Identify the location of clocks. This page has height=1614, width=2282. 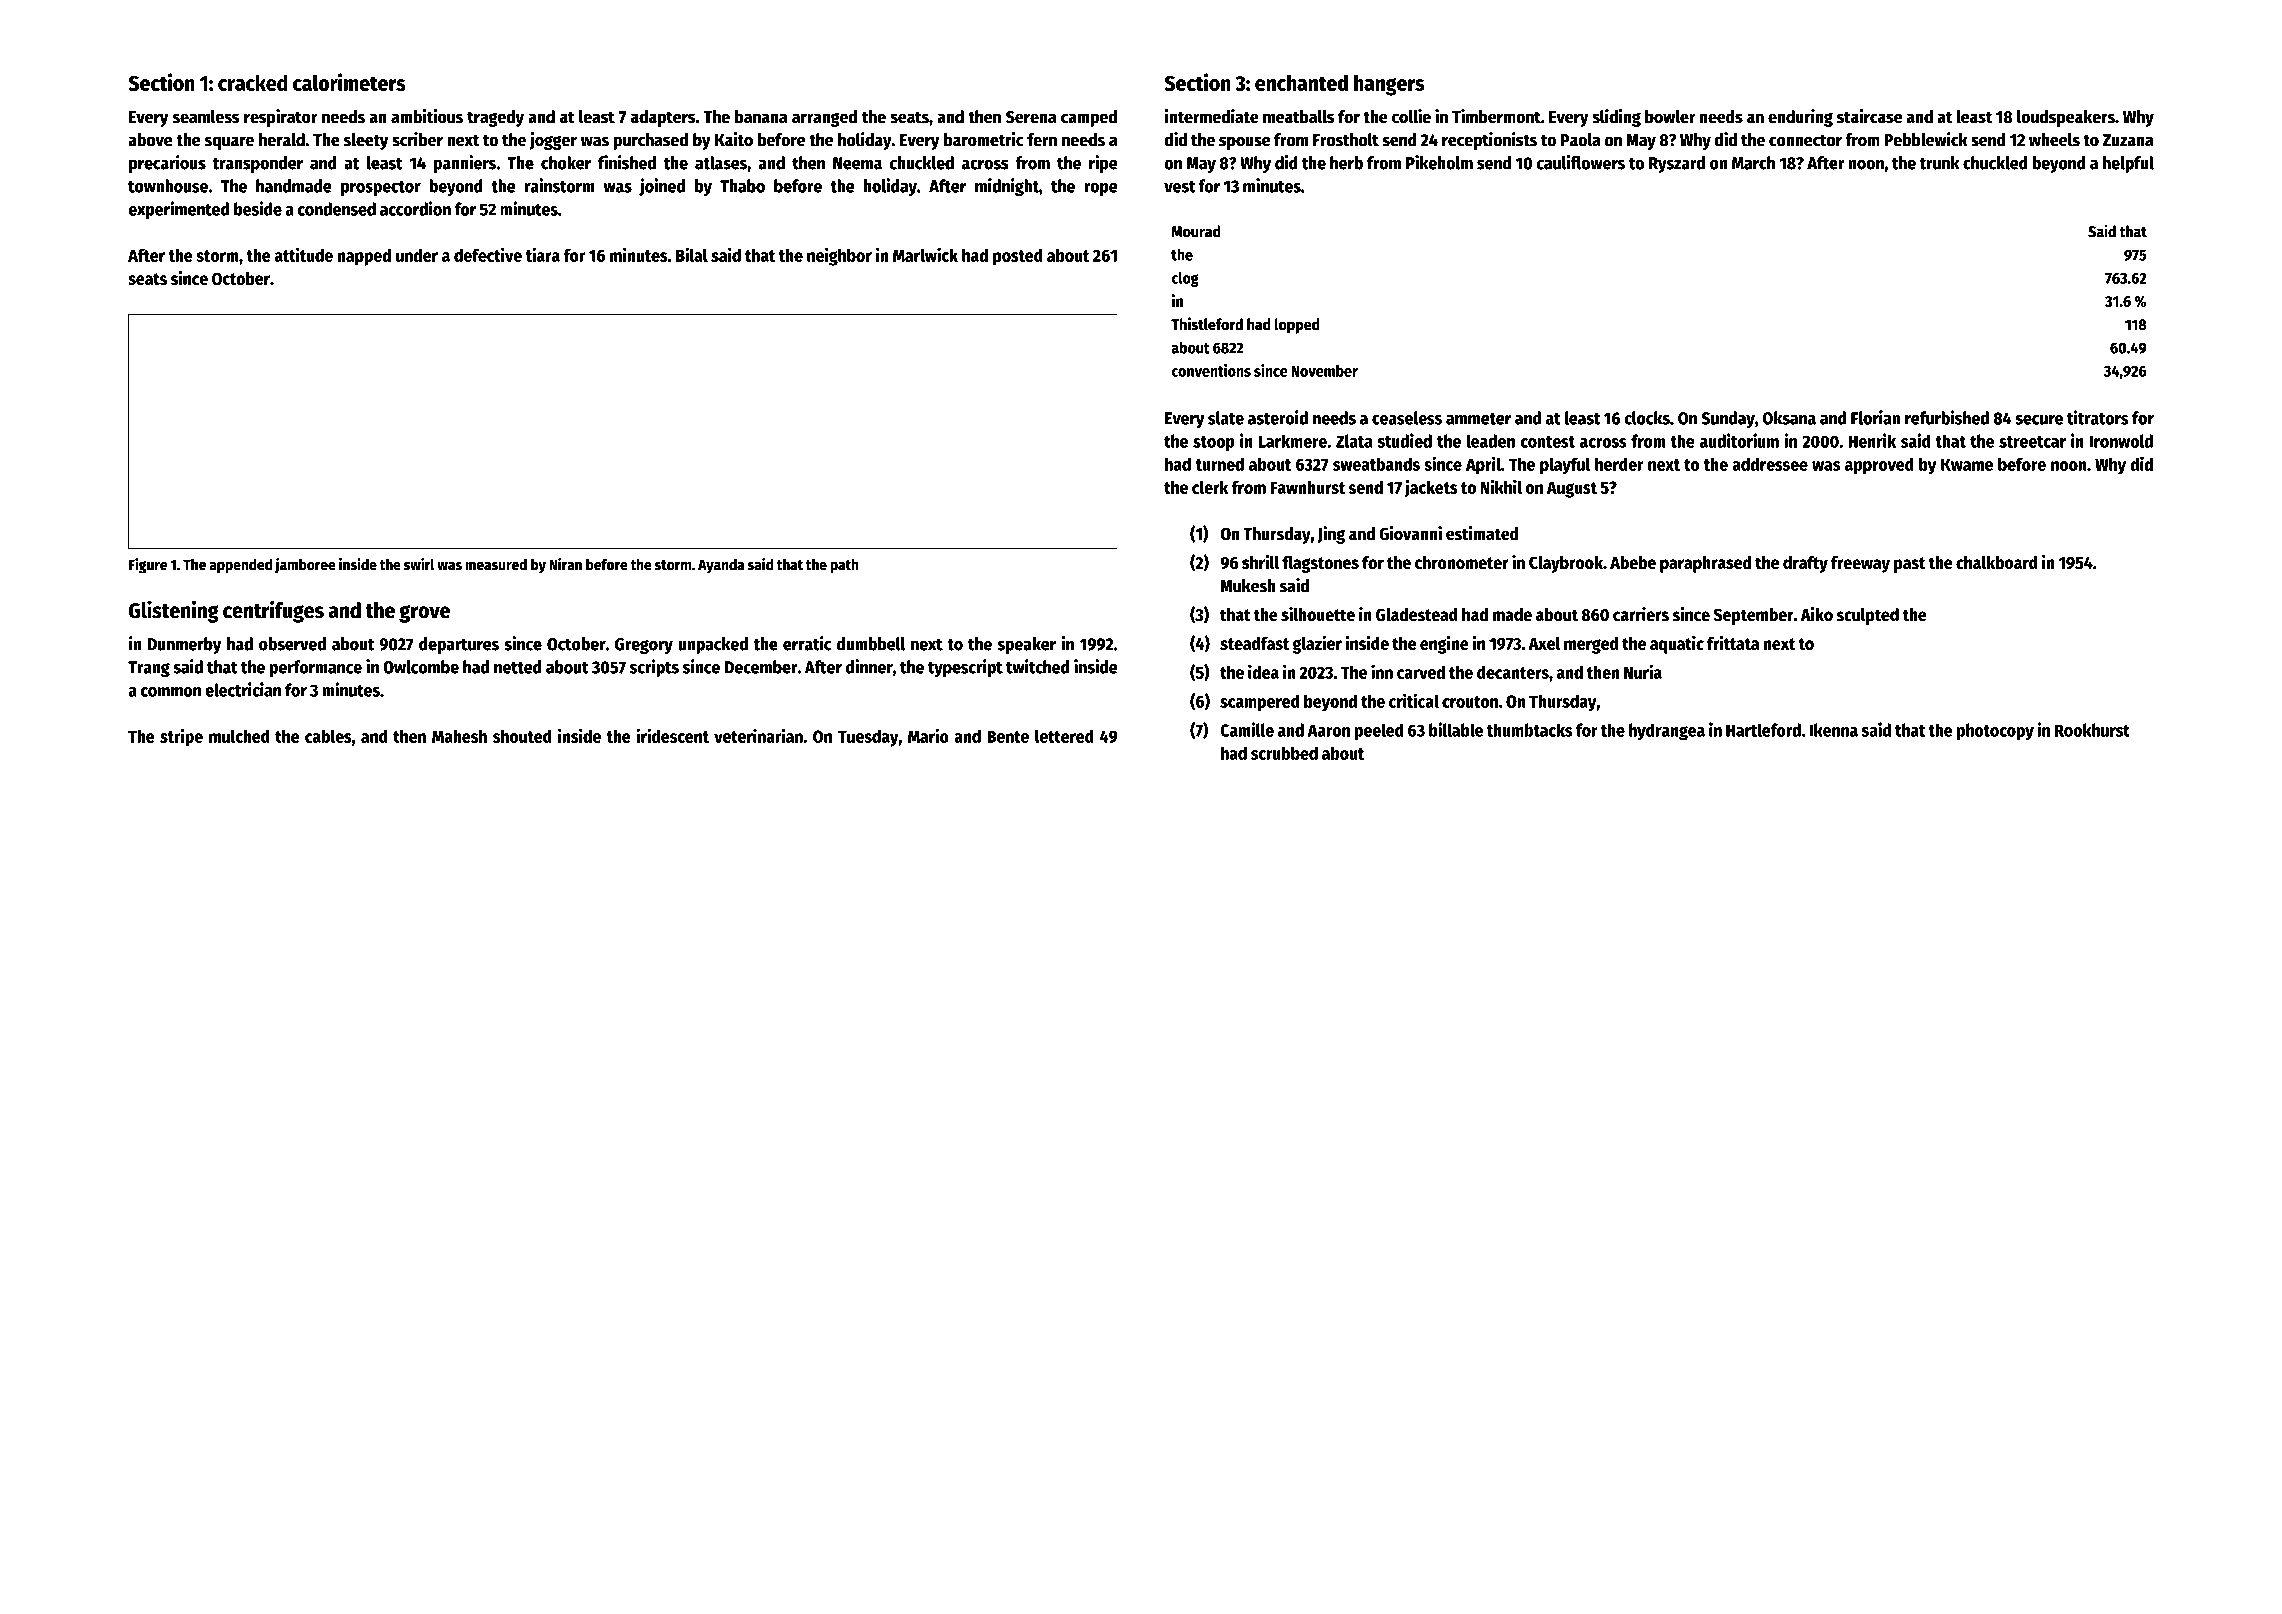
(1647, 418).
